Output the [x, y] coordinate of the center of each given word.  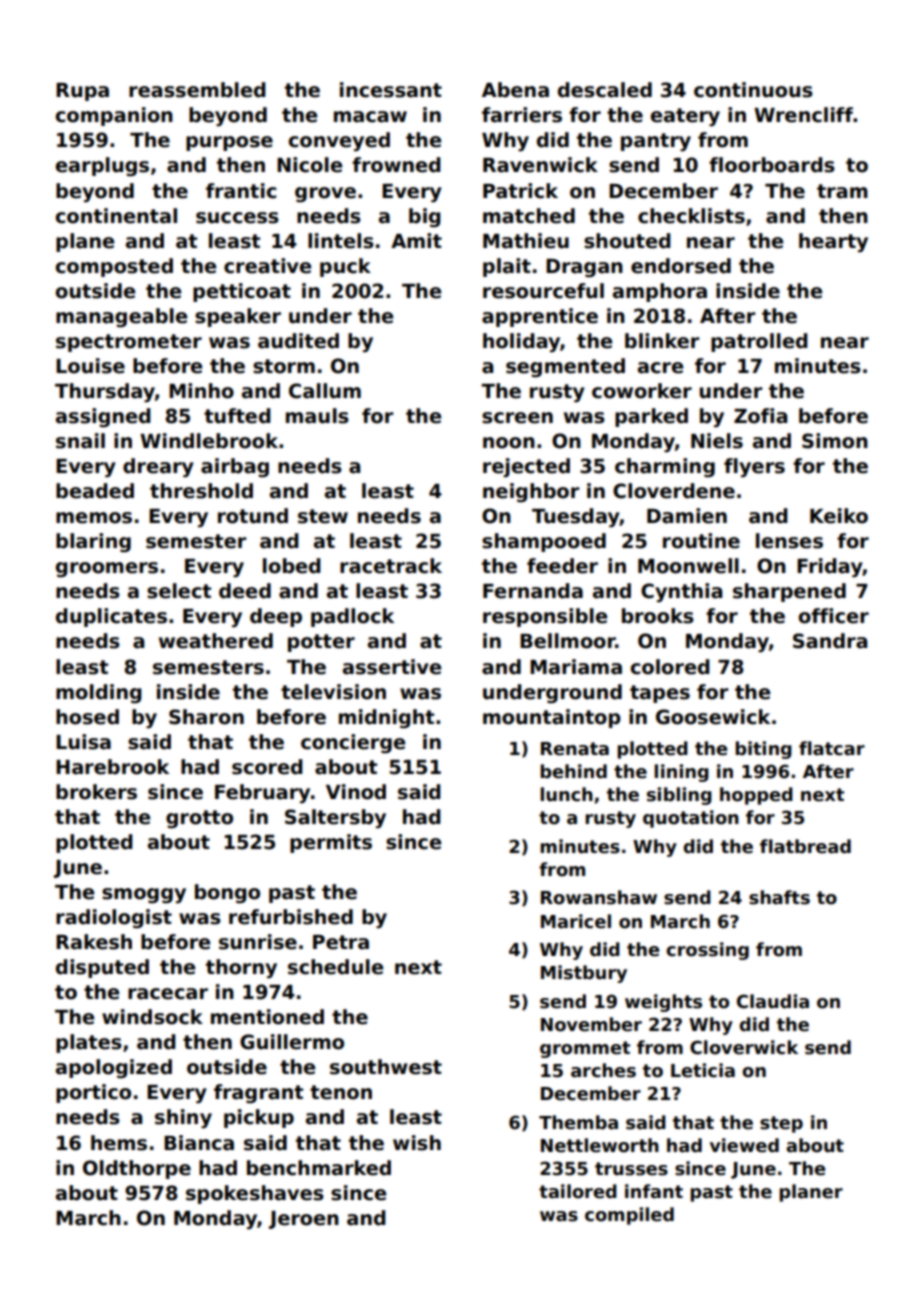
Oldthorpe [137, 1169]
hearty [833, 242]
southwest [386, 1067]
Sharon [206, 717]
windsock [152, 1017]
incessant [391, 90]
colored [670, 667]
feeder [562, 566]
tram [842, 191]
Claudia [773, 1001]
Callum [325, 391]
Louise [90, 366]
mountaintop [552, 718]
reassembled [197, 90]
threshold [201, 491]
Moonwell [688, 566]
